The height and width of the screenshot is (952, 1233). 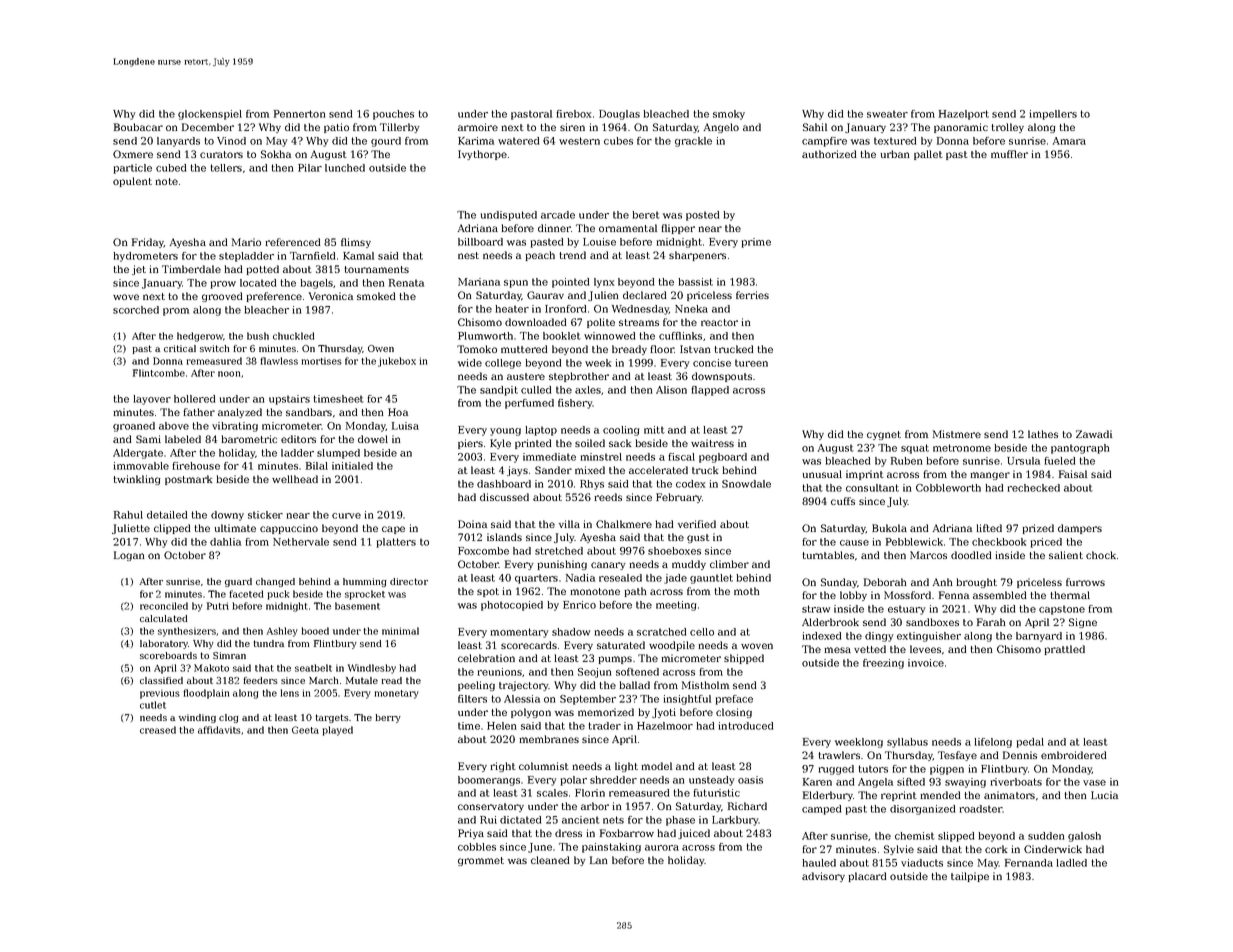 What do you see at coordinates (1084, 837) in the screenshot?
I see `galosh` at bounding box center [1084, 837].
